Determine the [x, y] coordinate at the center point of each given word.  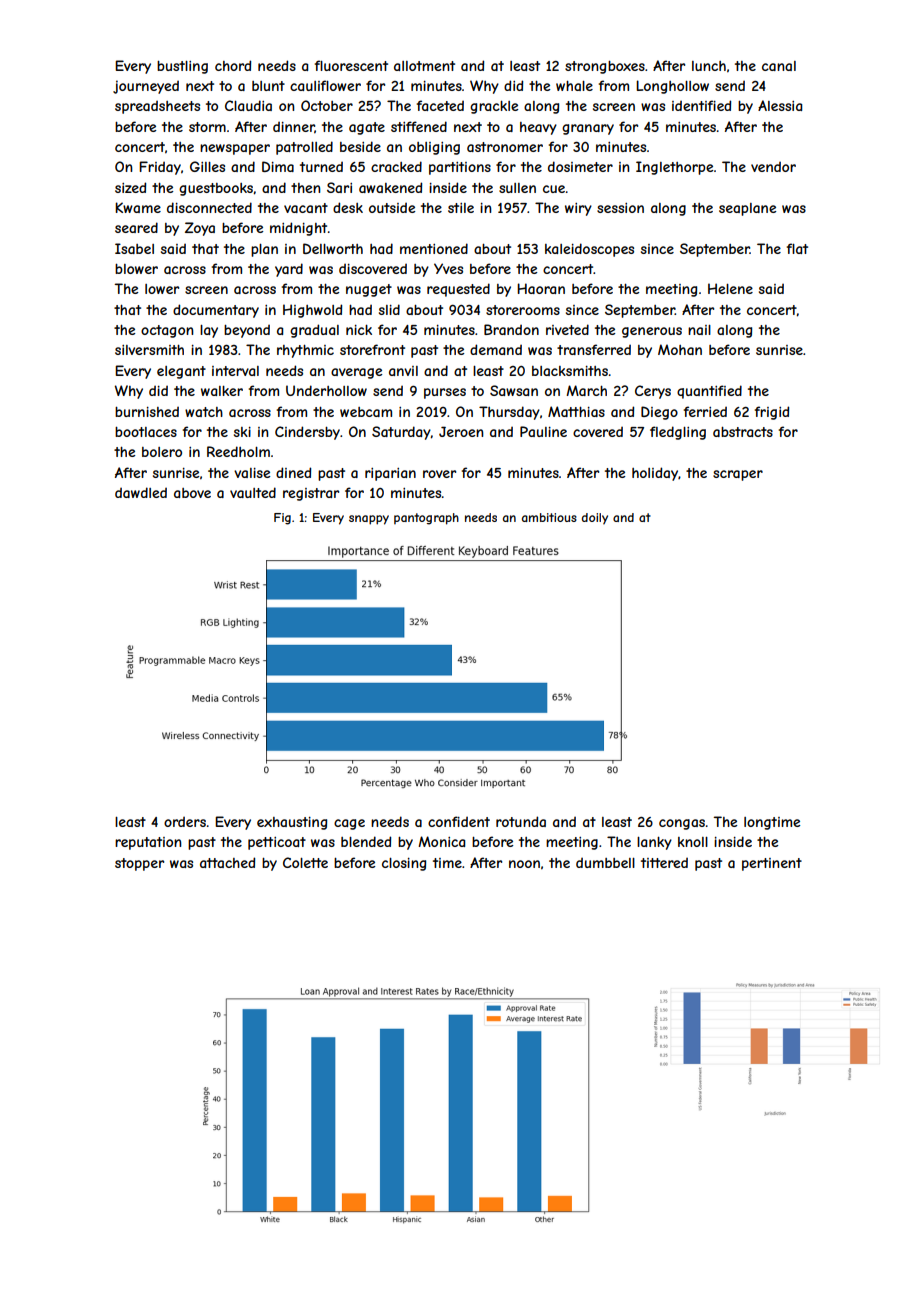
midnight [298, 229]
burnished [147, 412]
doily [595, 519]
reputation [148, 843]
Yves [448, 268]
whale [574, 86]
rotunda [521, 821]
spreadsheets [157, 107]
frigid [772, 413]
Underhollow [326, 390]
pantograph [426, 519]
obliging [434, 148]
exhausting [292, 823]
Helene [730, 288]
